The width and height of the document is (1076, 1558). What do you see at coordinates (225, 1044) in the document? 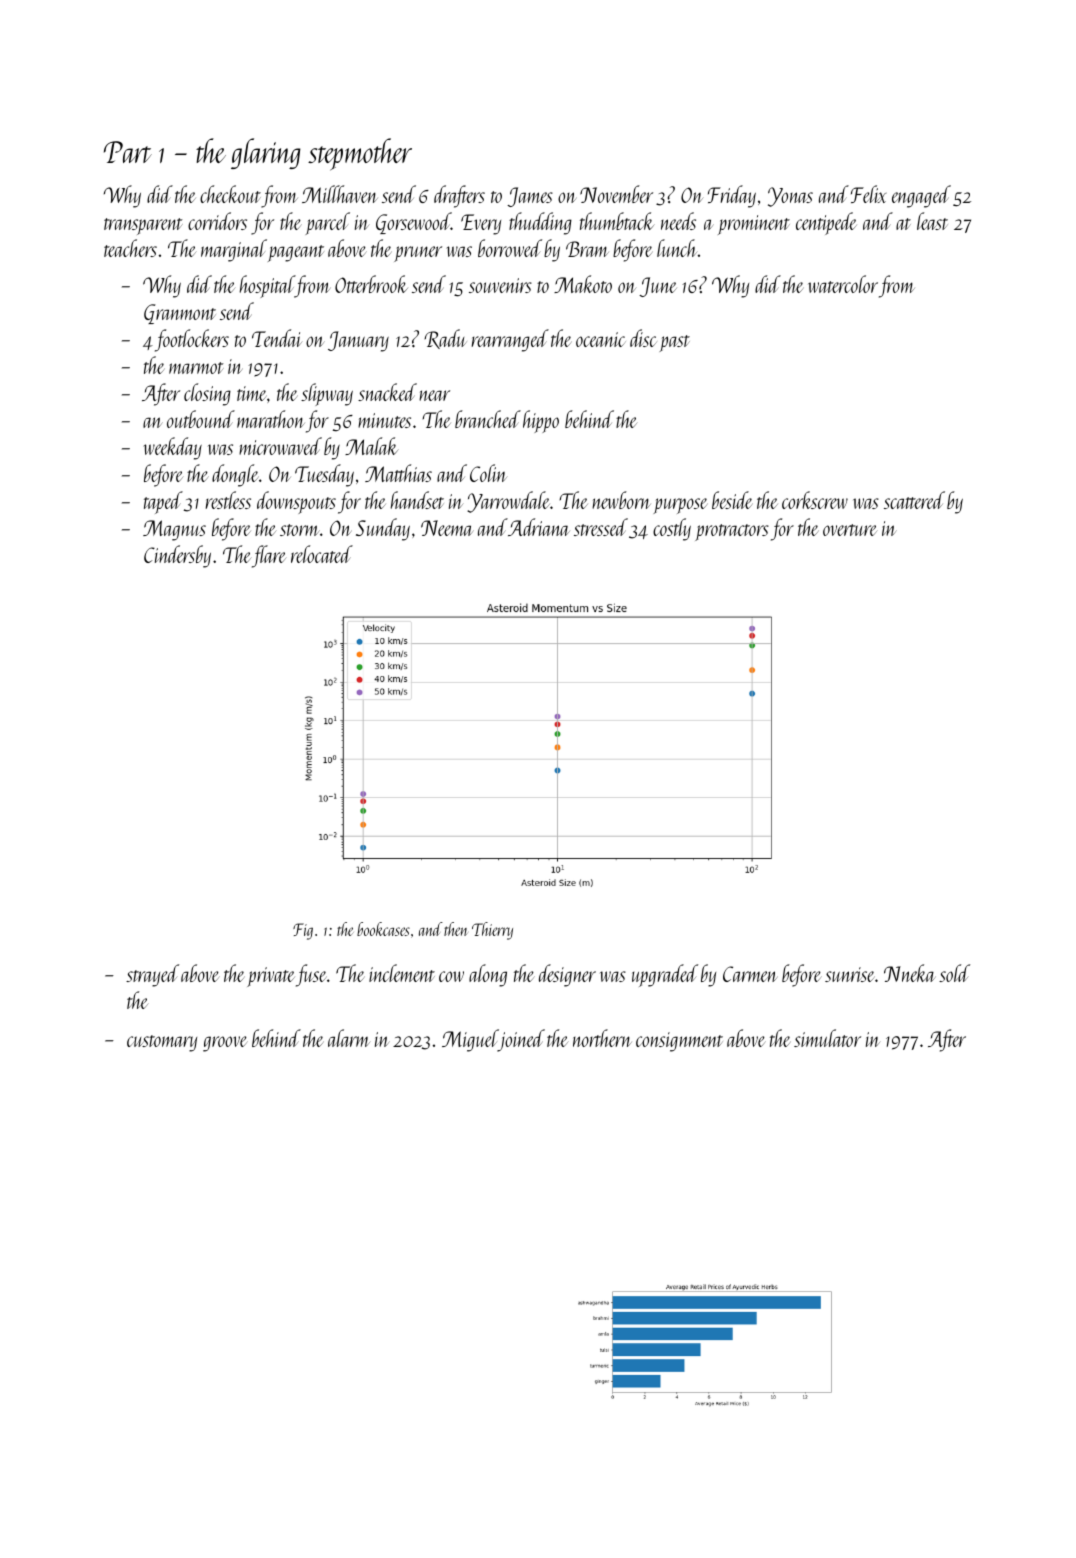
I see `groove` at bounding box center [225, 1044].
